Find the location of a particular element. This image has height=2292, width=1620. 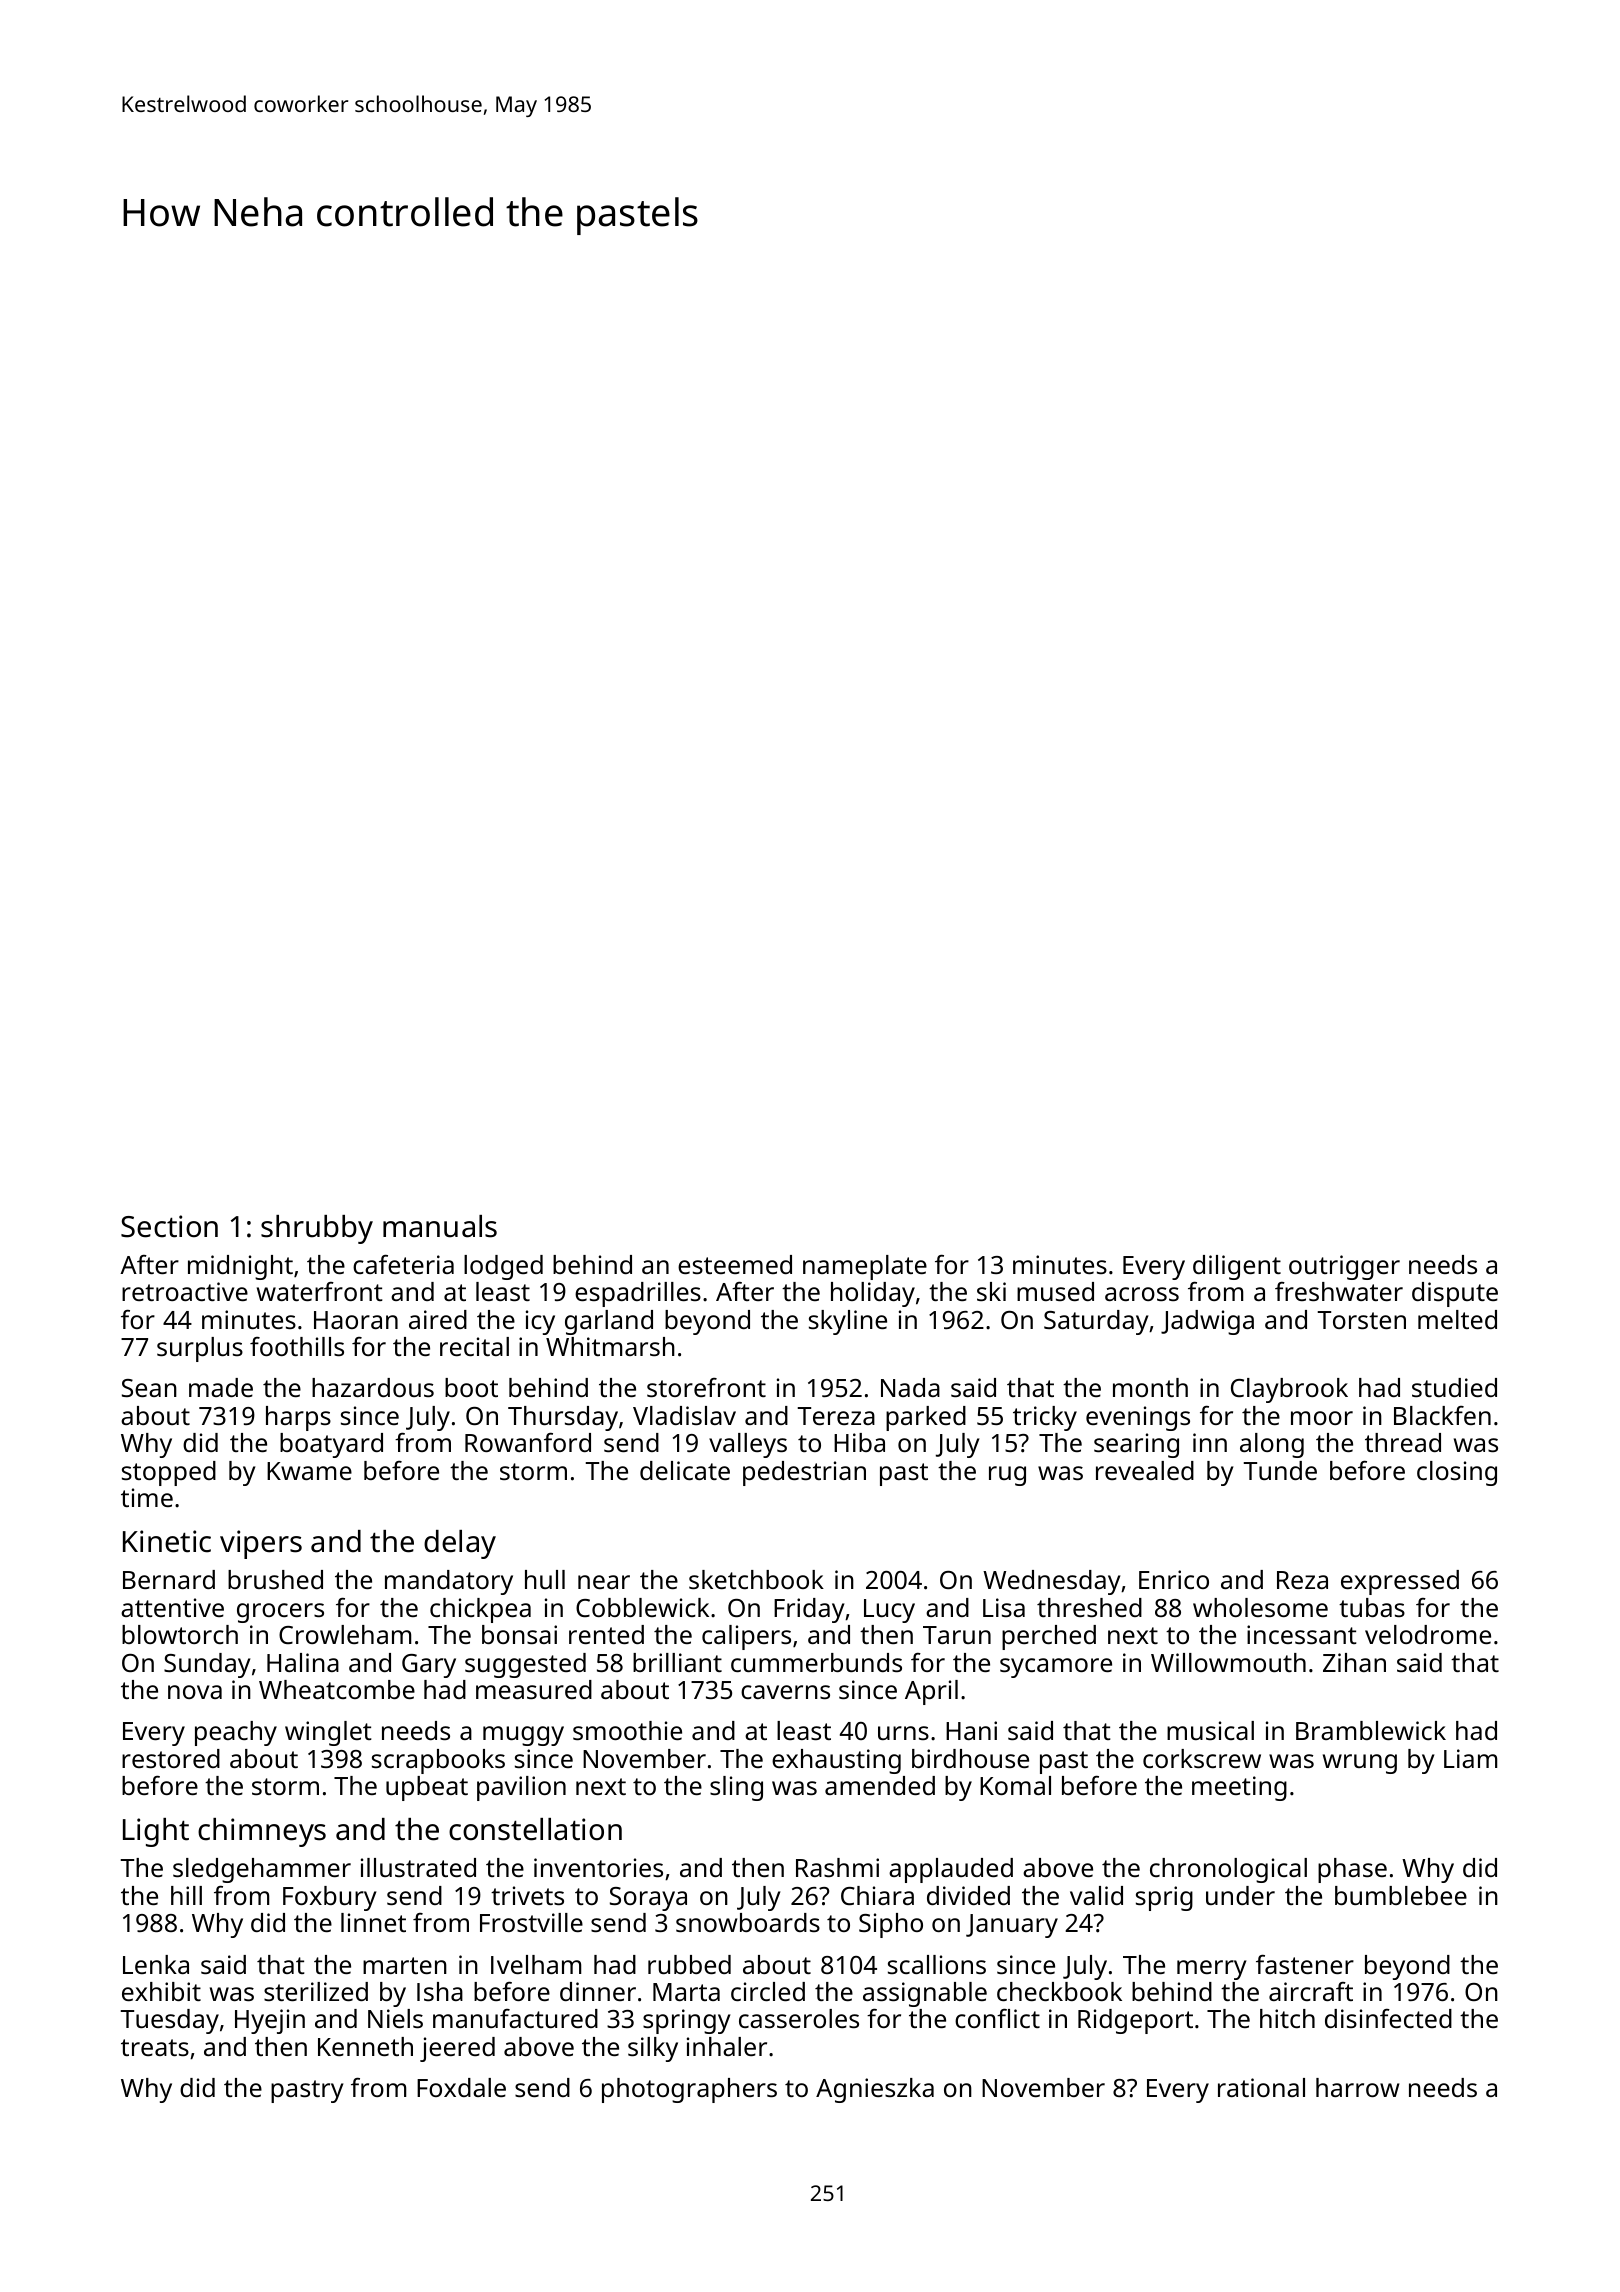

midnight is located at coordinates (240, 1267).
